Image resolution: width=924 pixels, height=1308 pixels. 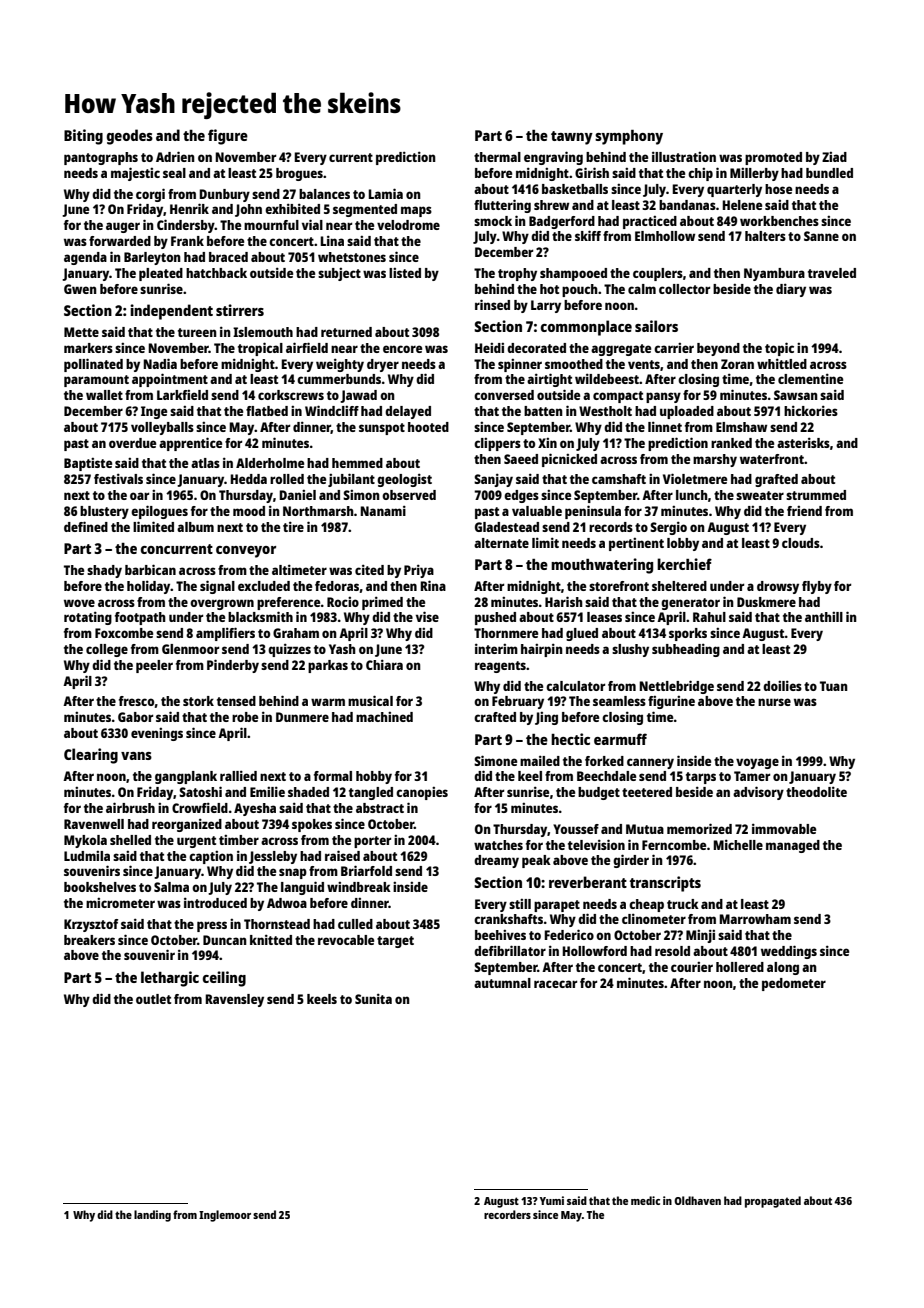 What do you see at coordinates (382, 429) in the screenshot?
I see `sunspot` at bounding box center [382, 429].
